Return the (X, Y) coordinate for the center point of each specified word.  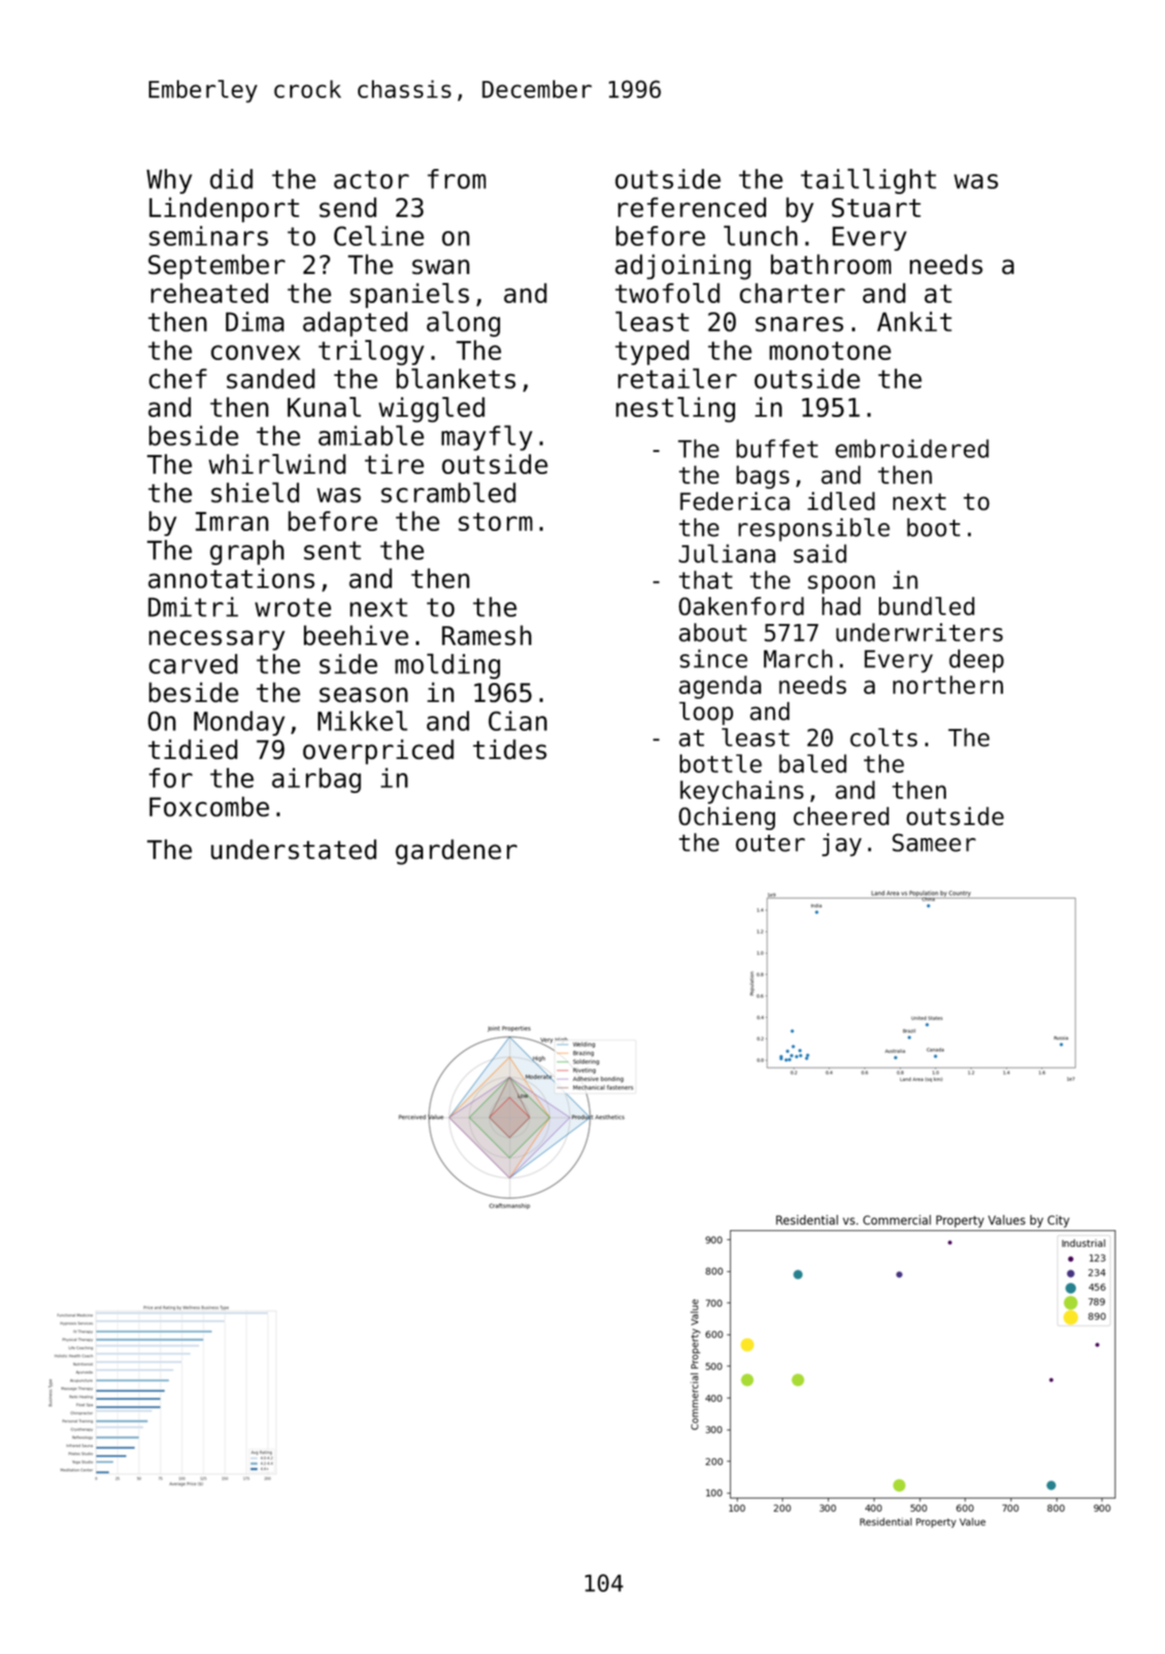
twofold (667, 293)
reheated (209, 293)
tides (510, 749)
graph (247, 552)
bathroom (831, 264)
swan (441, 266)
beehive (356, 635)
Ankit (914, 321)
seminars (208, 236)
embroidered (912, 448)
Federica (735, 501)
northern (948, 684)
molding (447, 666)
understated (294, 849)
